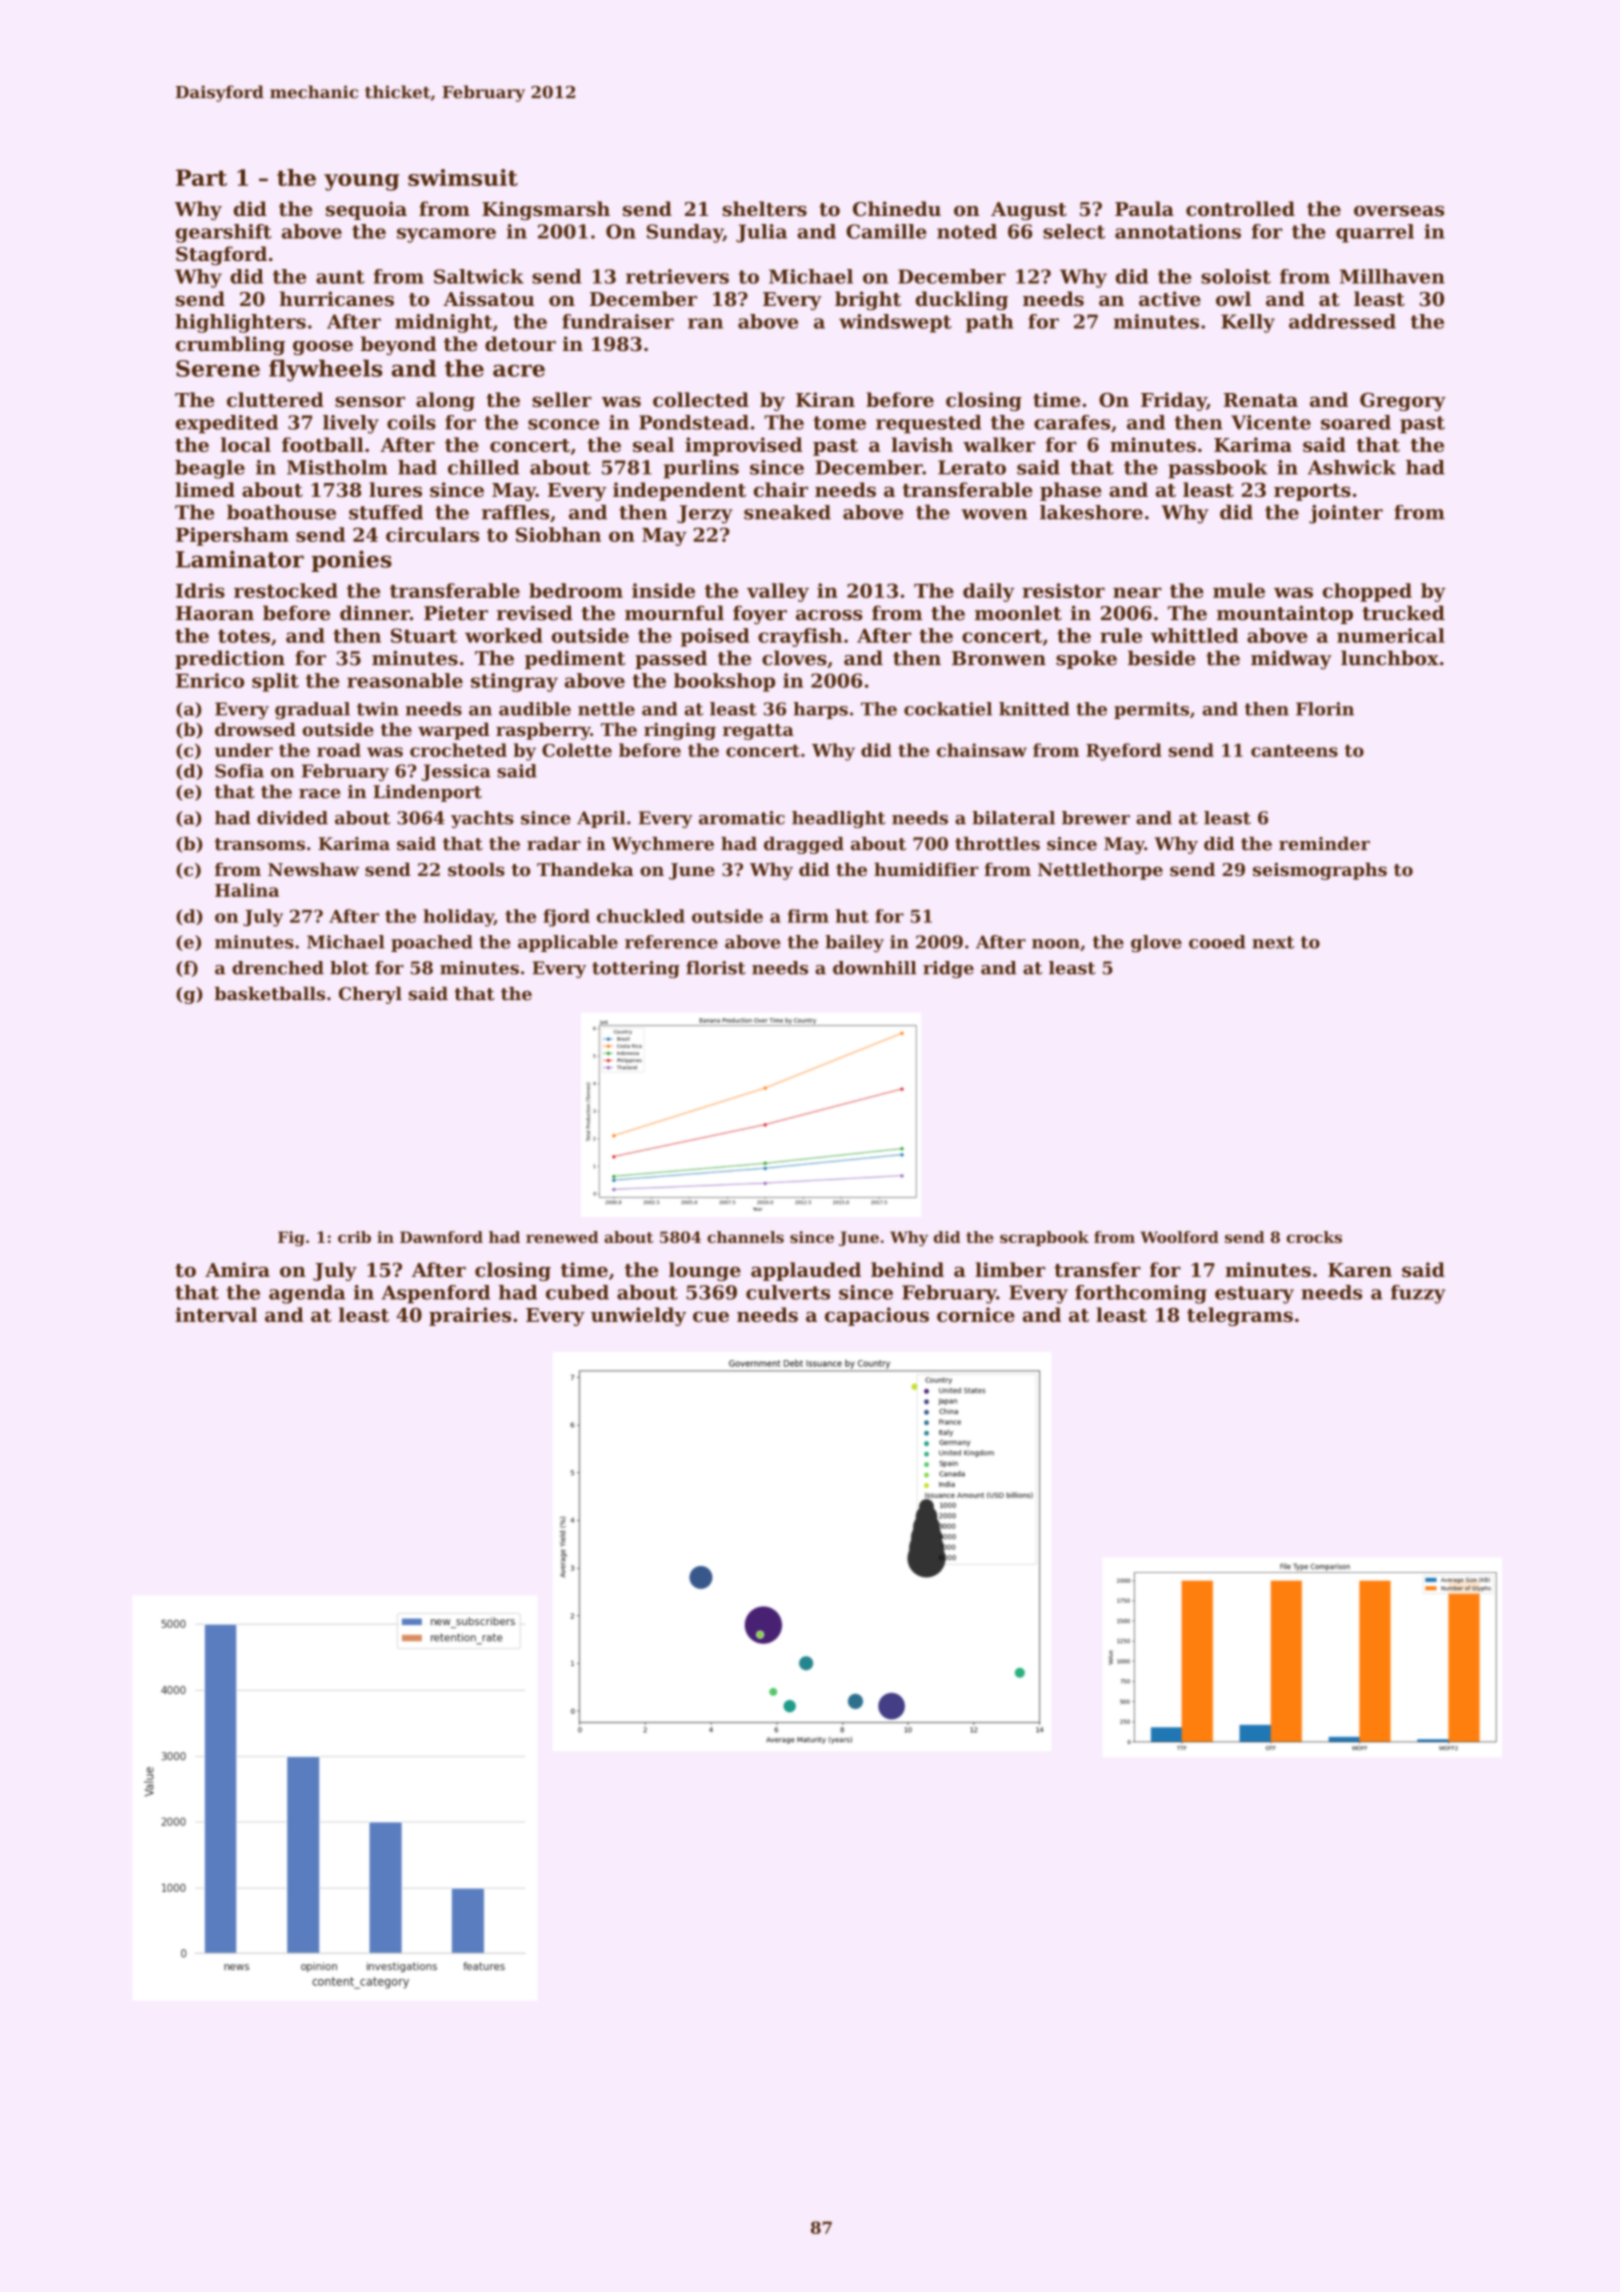 The width and height of the screenshot is (1620, 2292). I want to click on next, so click(1273, 942).
